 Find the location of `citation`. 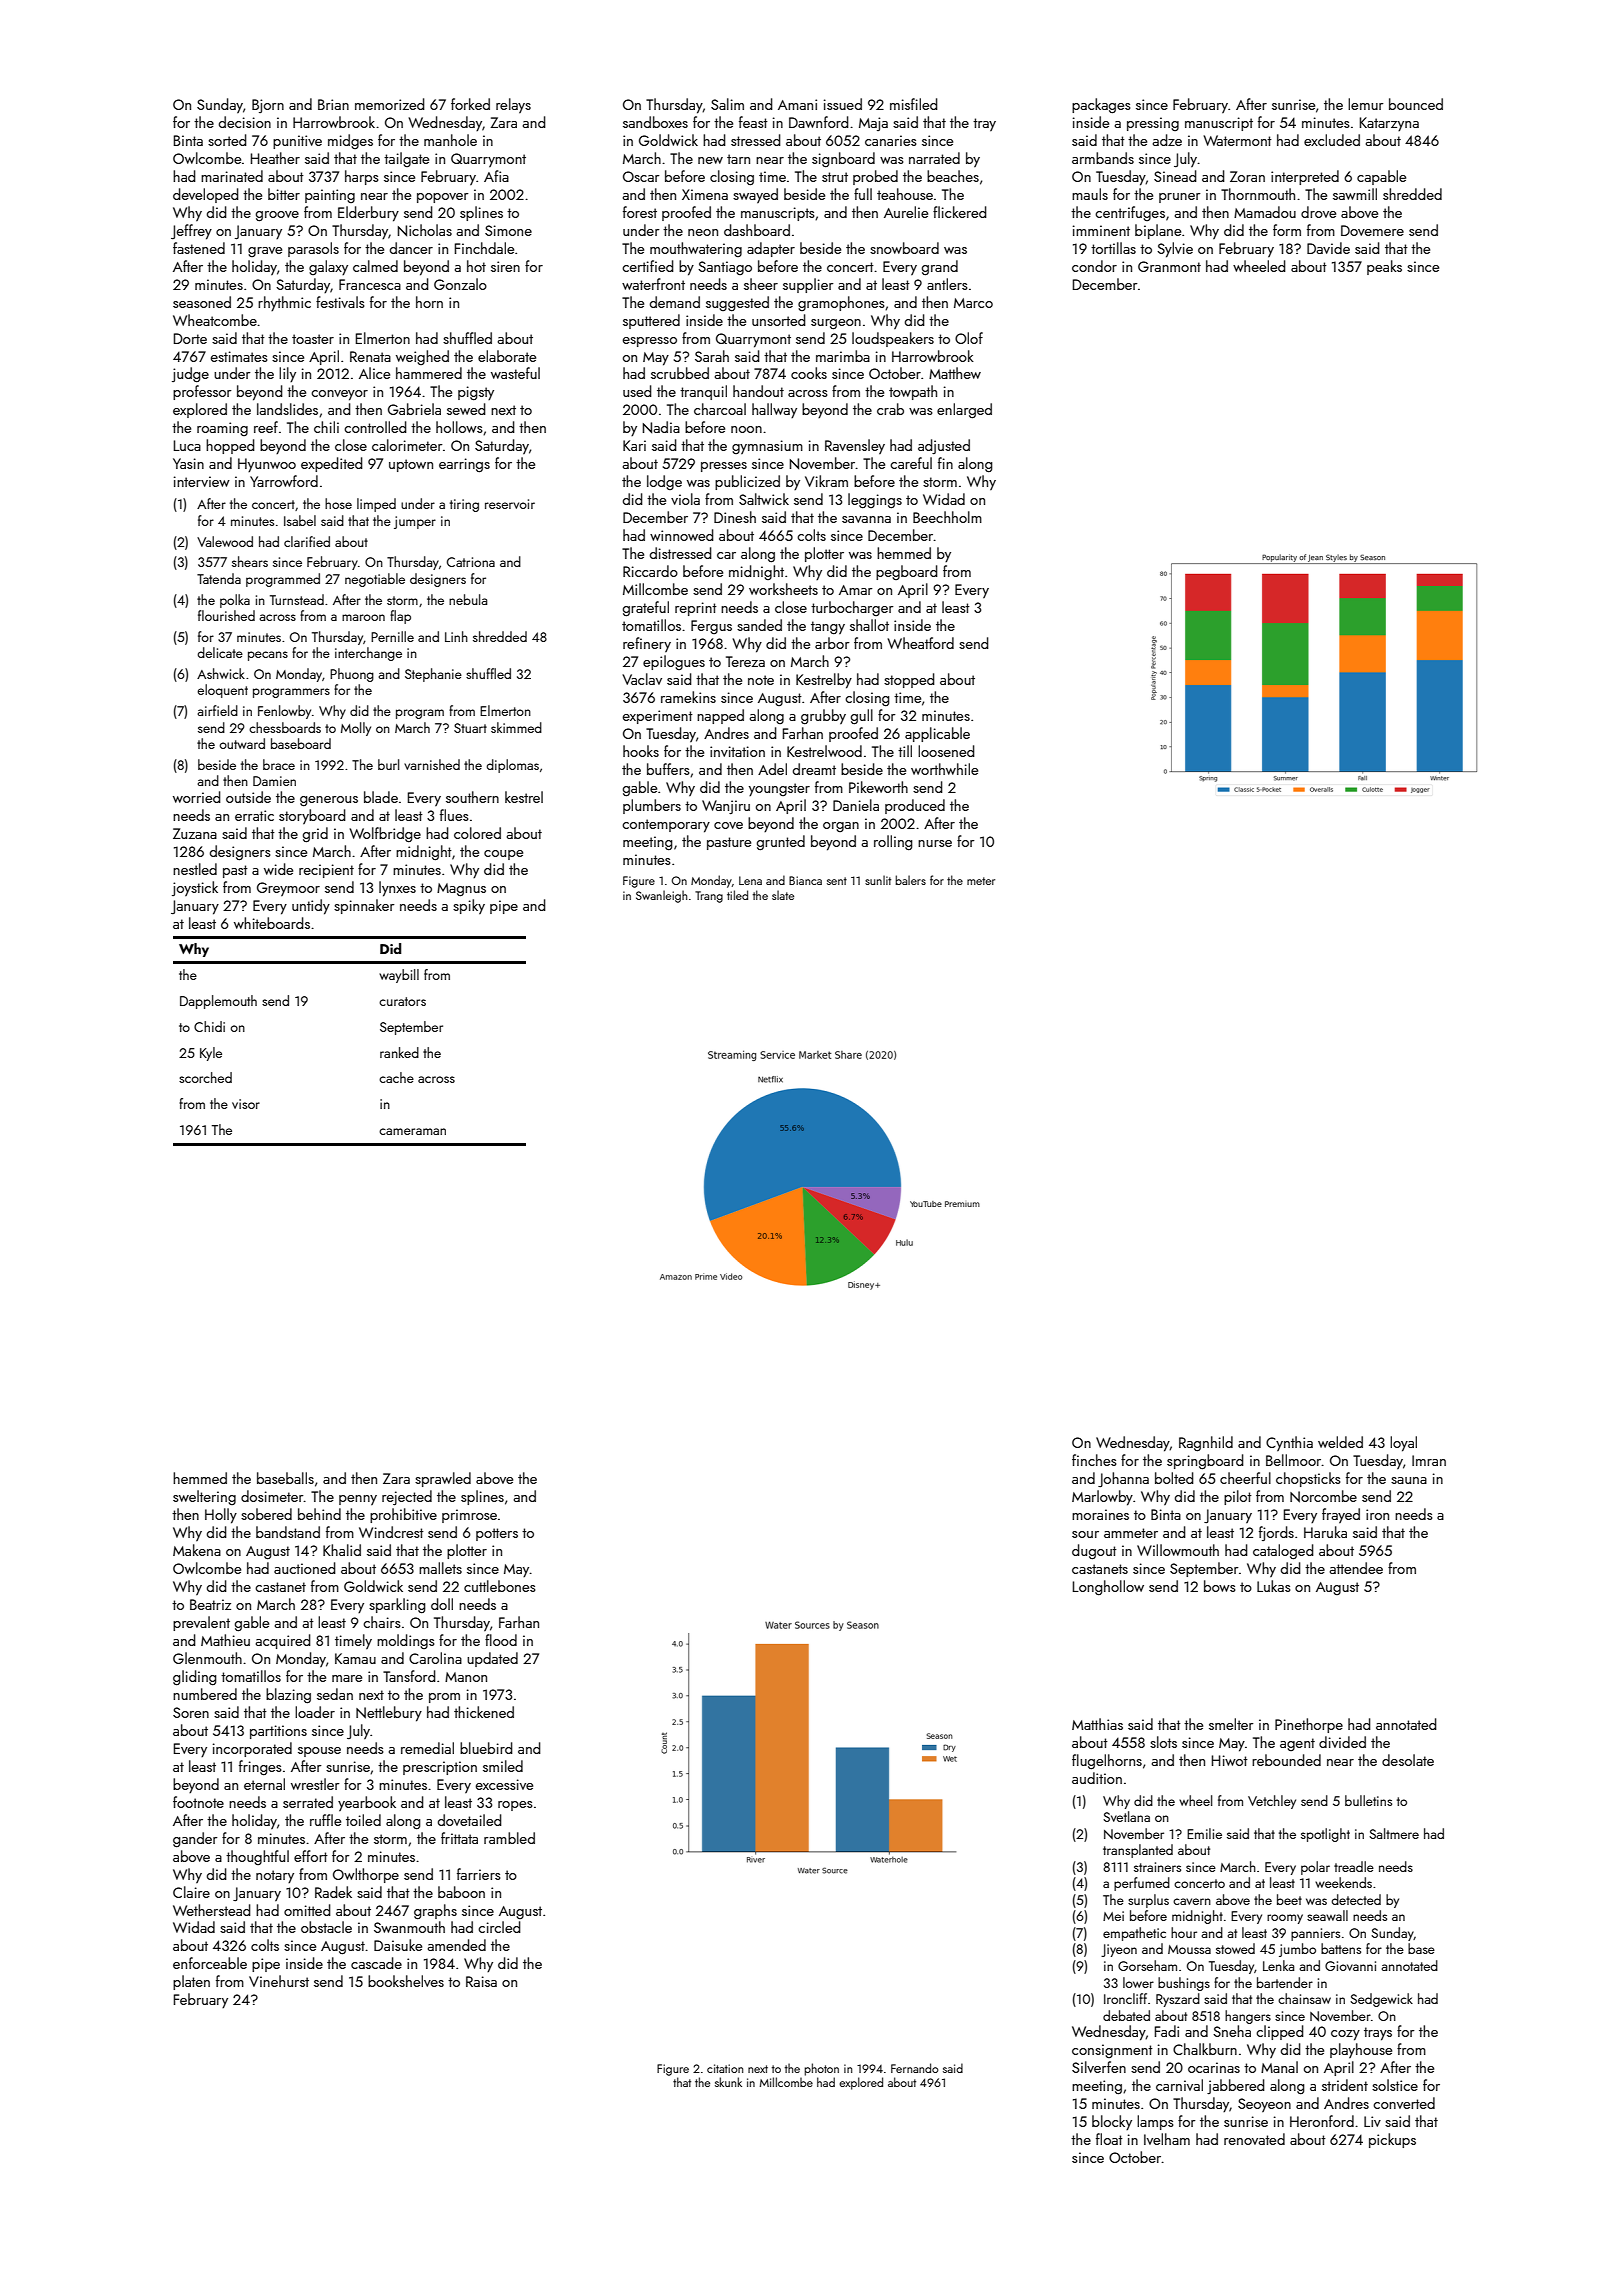

citation is located at coordinates (725, 2068).
